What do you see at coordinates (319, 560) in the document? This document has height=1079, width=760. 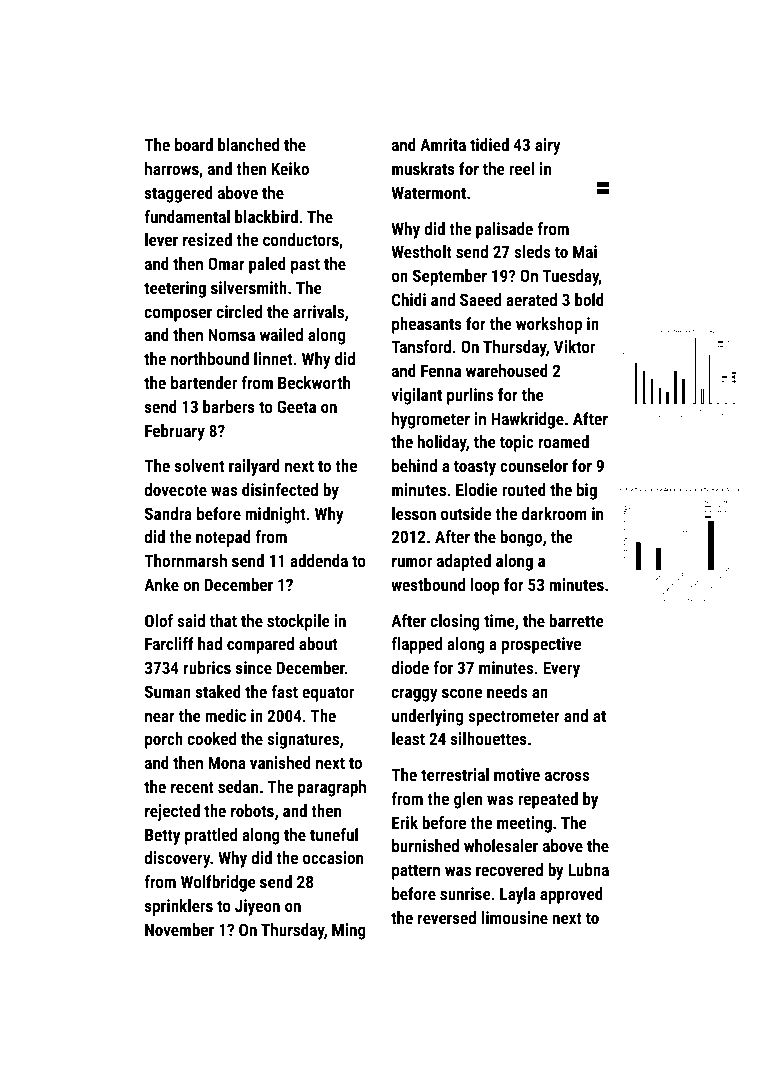 I see `addenda` at bounding box center [319, 560].
